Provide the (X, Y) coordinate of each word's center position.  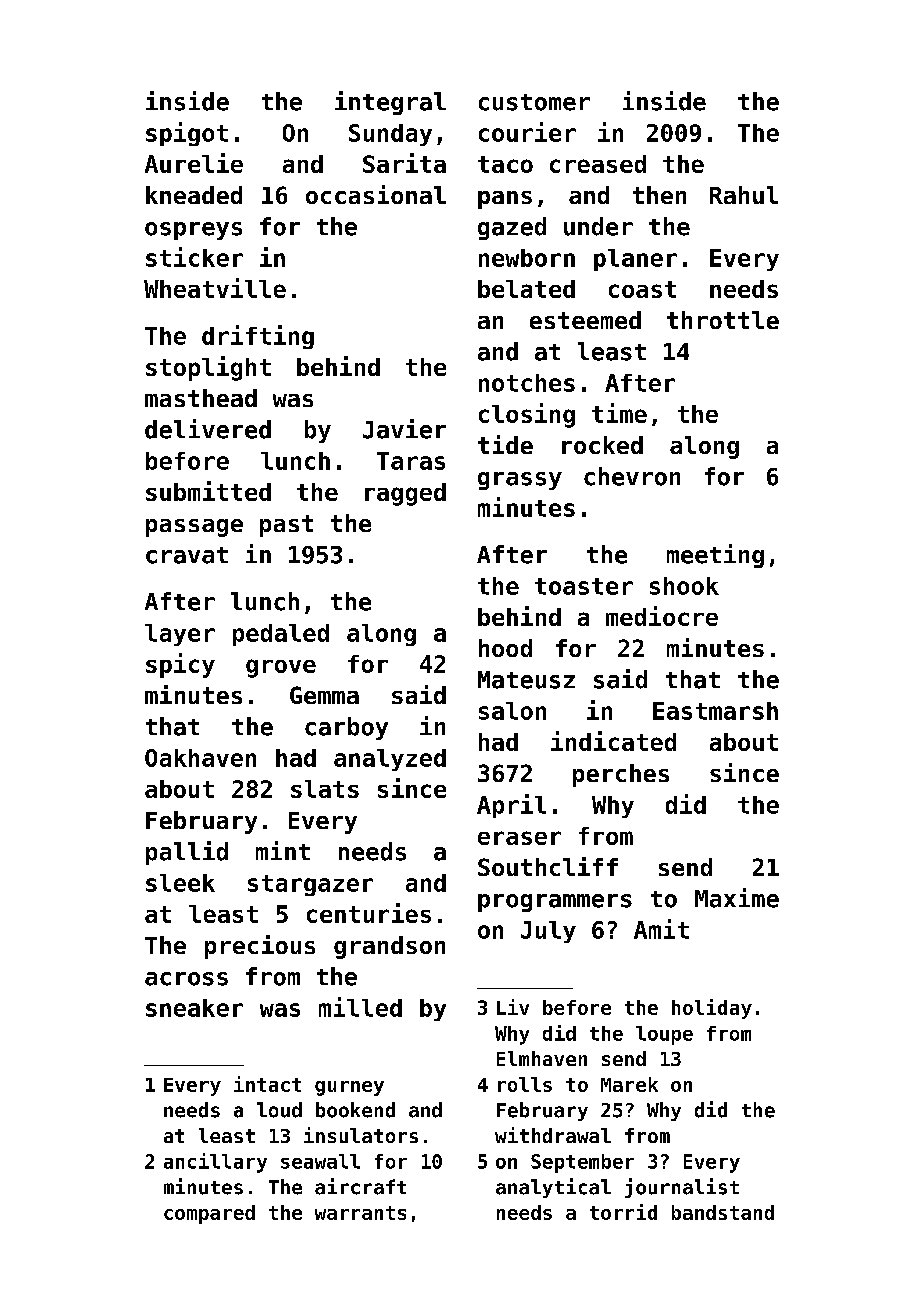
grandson (389, 947)
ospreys (193, 231)
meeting (715, 556)
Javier (404, 429)
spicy (180, 665)
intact (267, 1084)
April (511, 806)
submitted (208, 491)
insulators (361, 1135)
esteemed (585, 320)
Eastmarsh (715, 711)
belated (526, 289)
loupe (664, 1035)
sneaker (194, 1008)
